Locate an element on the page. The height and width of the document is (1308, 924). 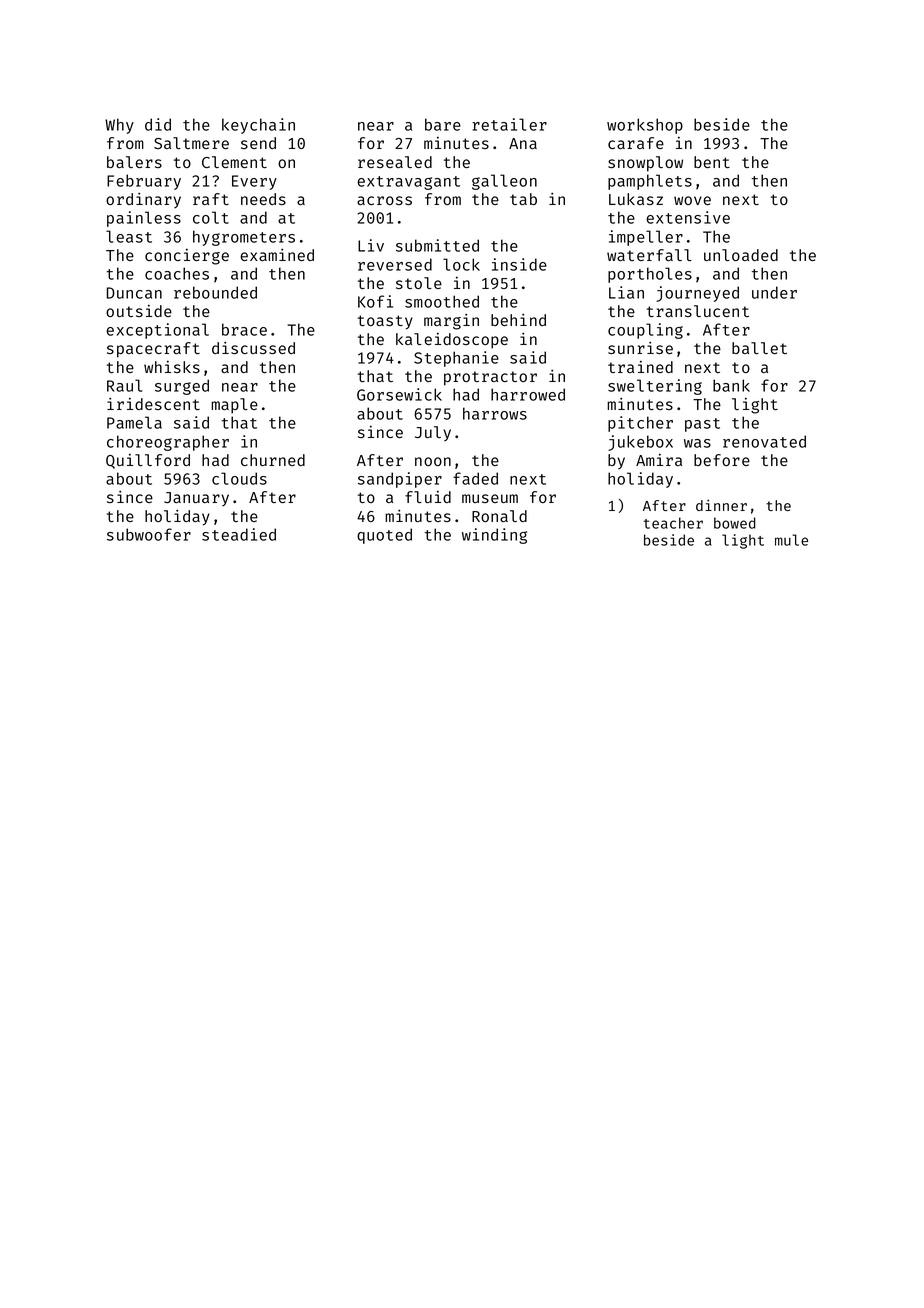
bare is located at coordinates (443, 124).
